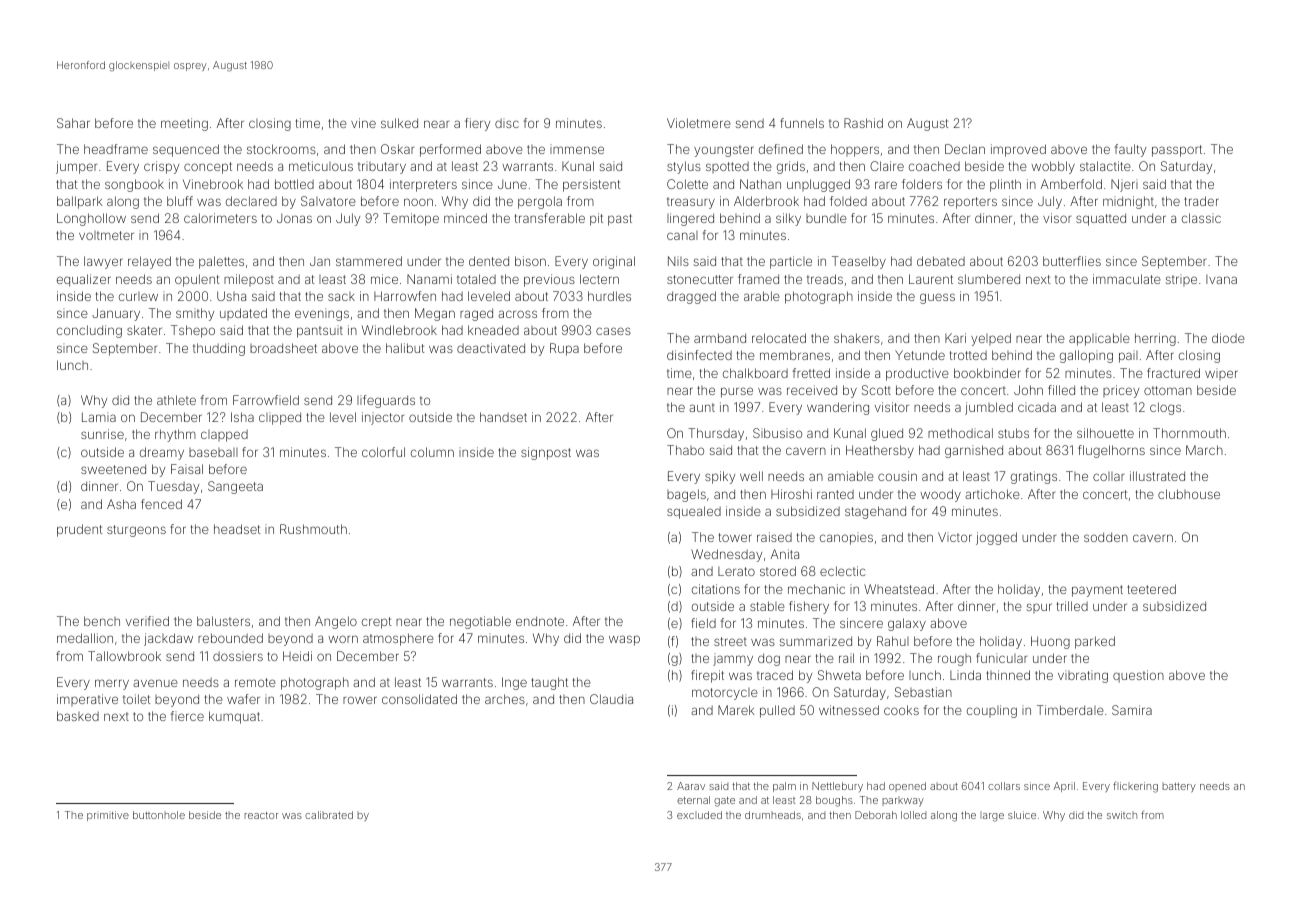 The width and height of the page is (1308, 924). Describe the element at coordinates (1179, 787) in the page. I see `battery` at that location.
